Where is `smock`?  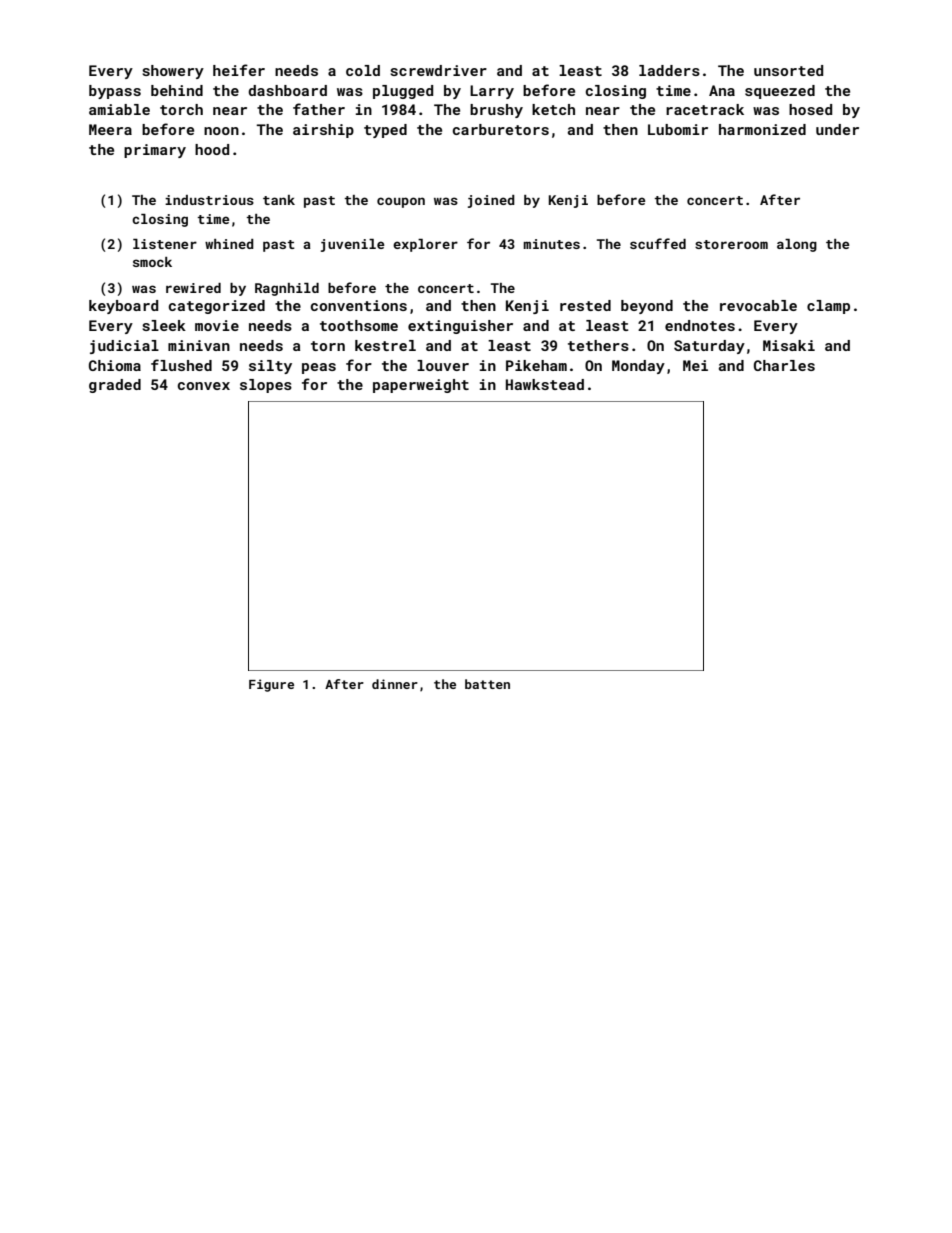
smock is located at coordinates (152, 262).
